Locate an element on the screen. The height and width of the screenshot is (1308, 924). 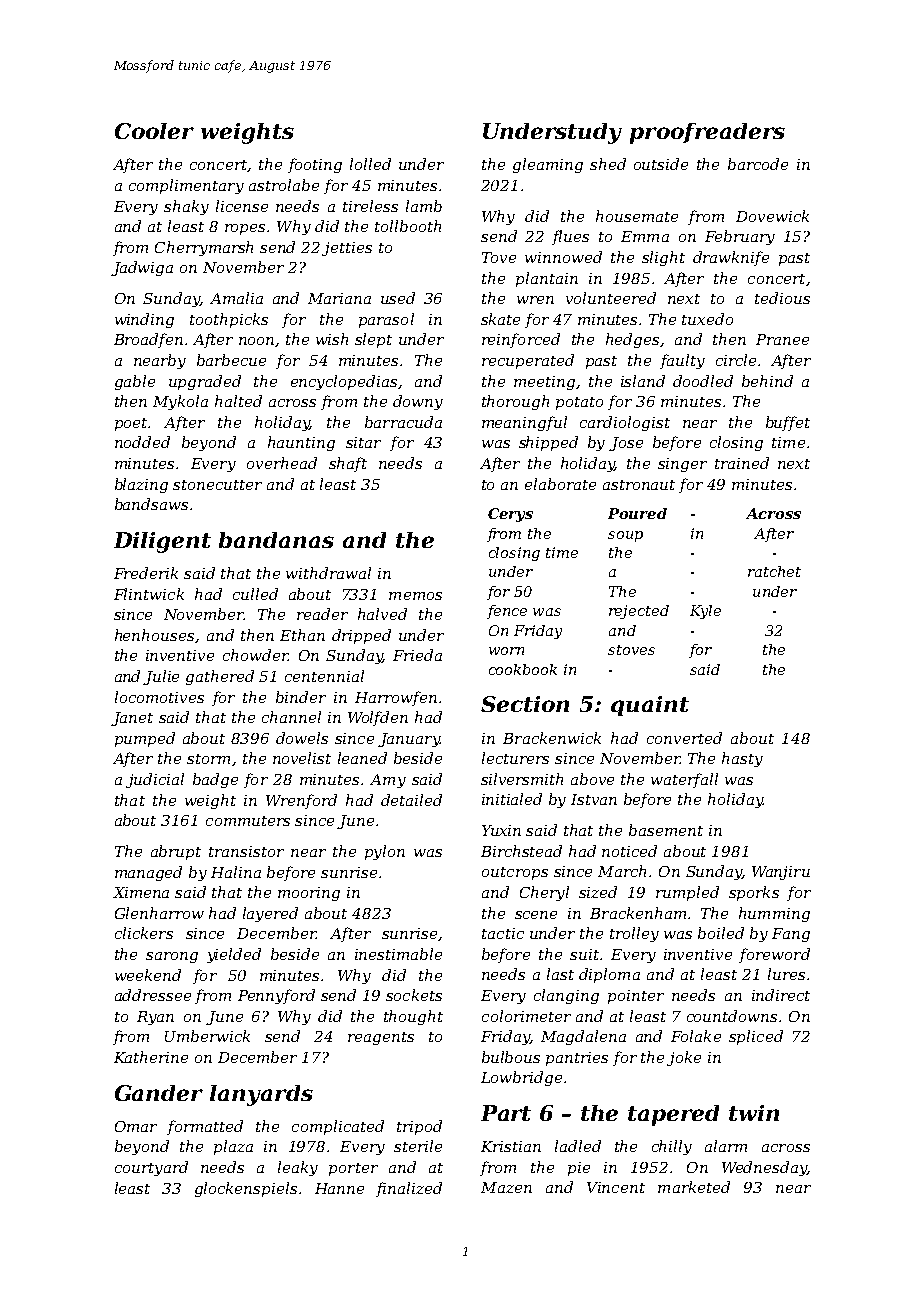
Cerys is located at coordinates (510, 515).
